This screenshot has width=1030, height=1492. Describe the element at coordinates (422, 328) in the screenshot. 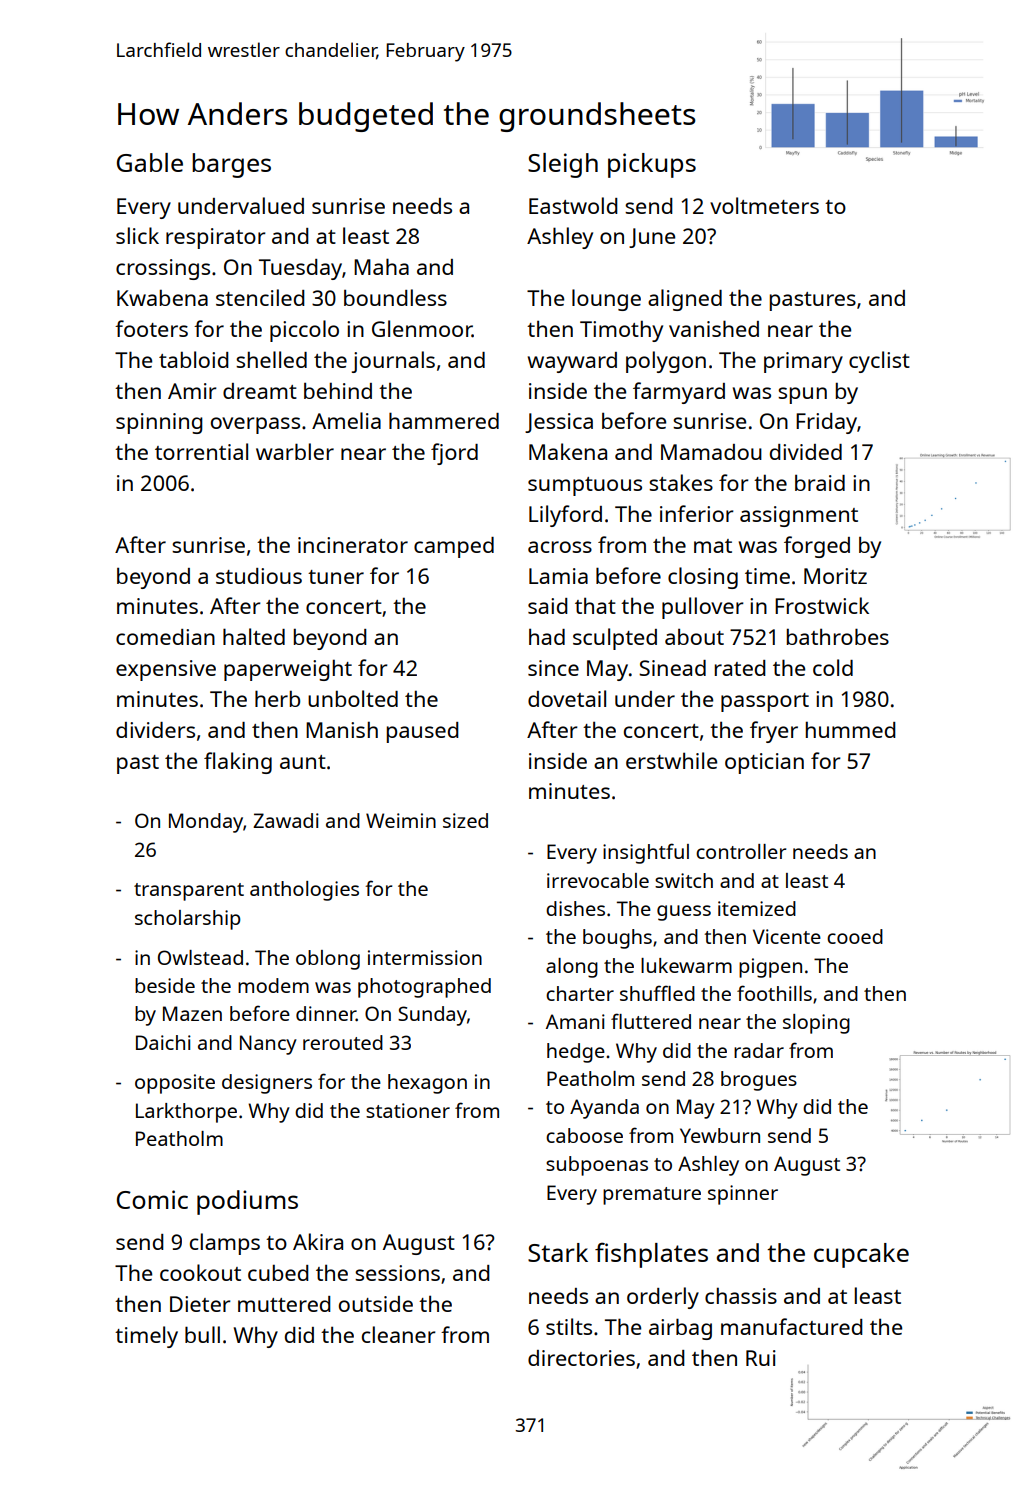

I see `Glenmoor` at that location.
